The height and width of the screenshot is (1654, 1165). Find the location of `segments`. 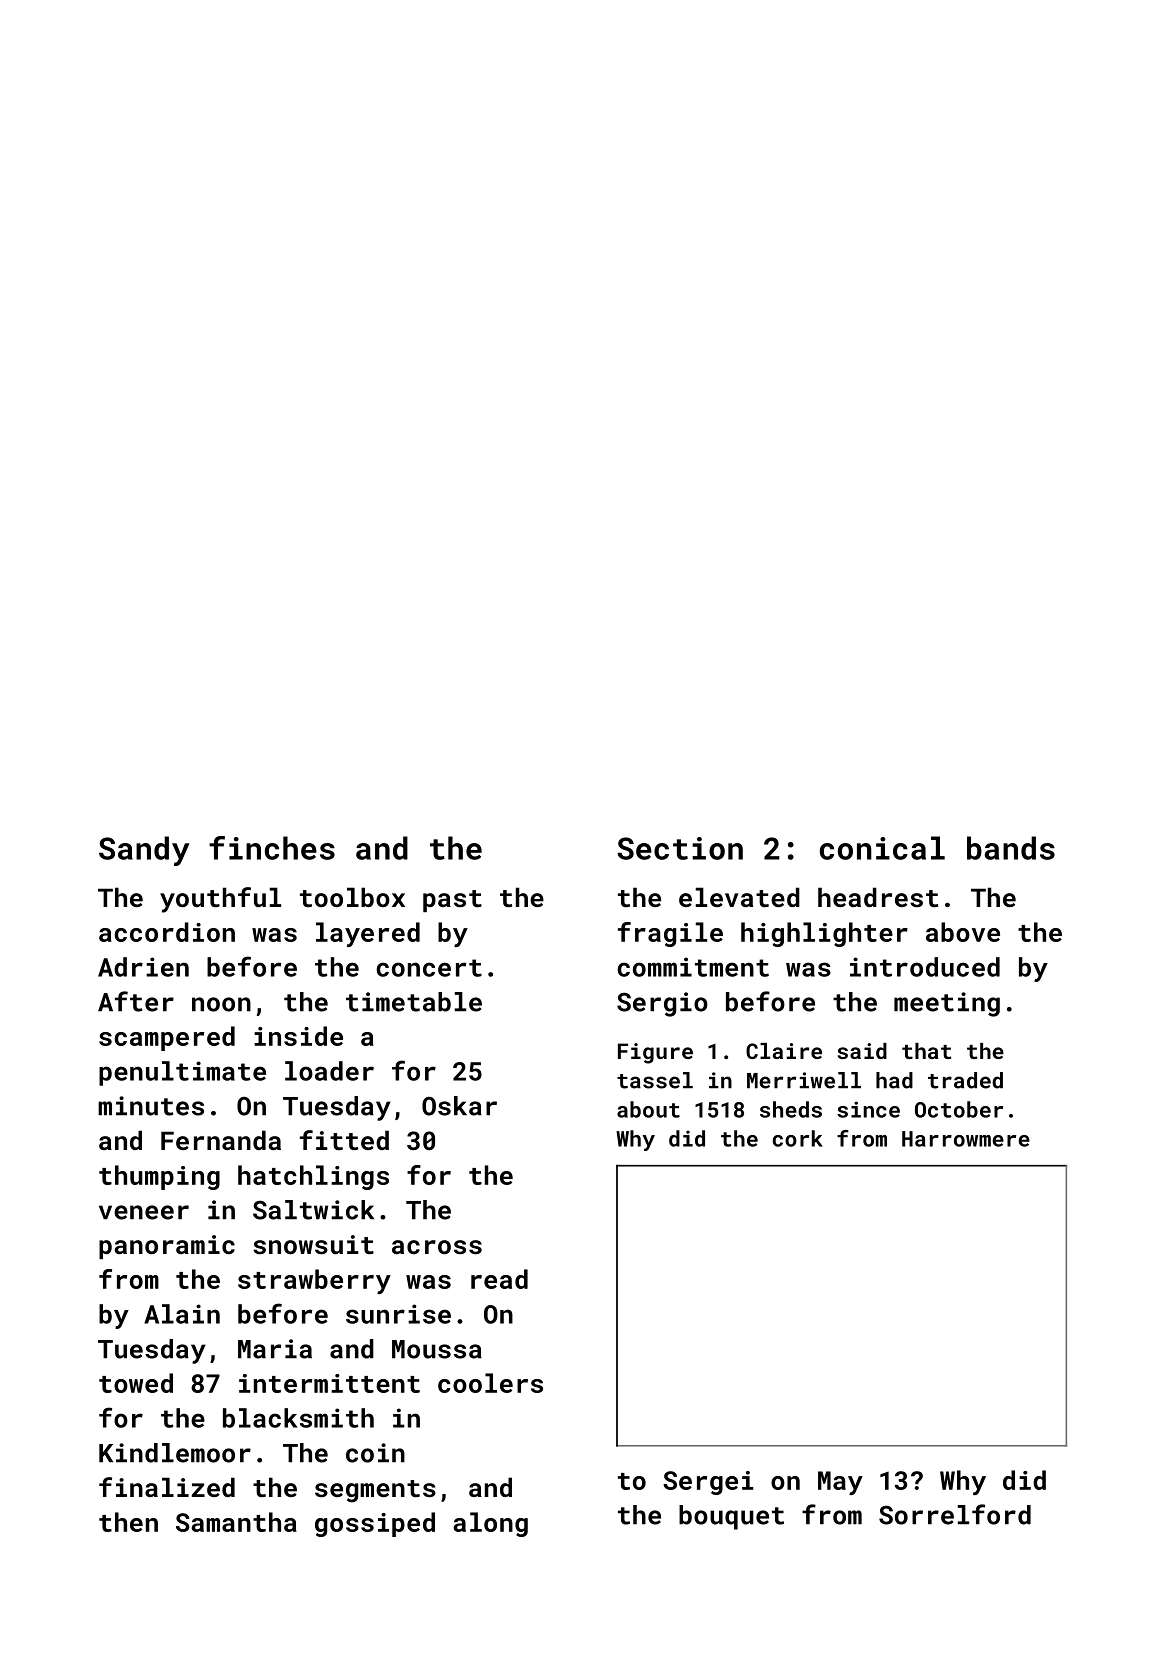

segments is located at coordinates (375, 1491).
